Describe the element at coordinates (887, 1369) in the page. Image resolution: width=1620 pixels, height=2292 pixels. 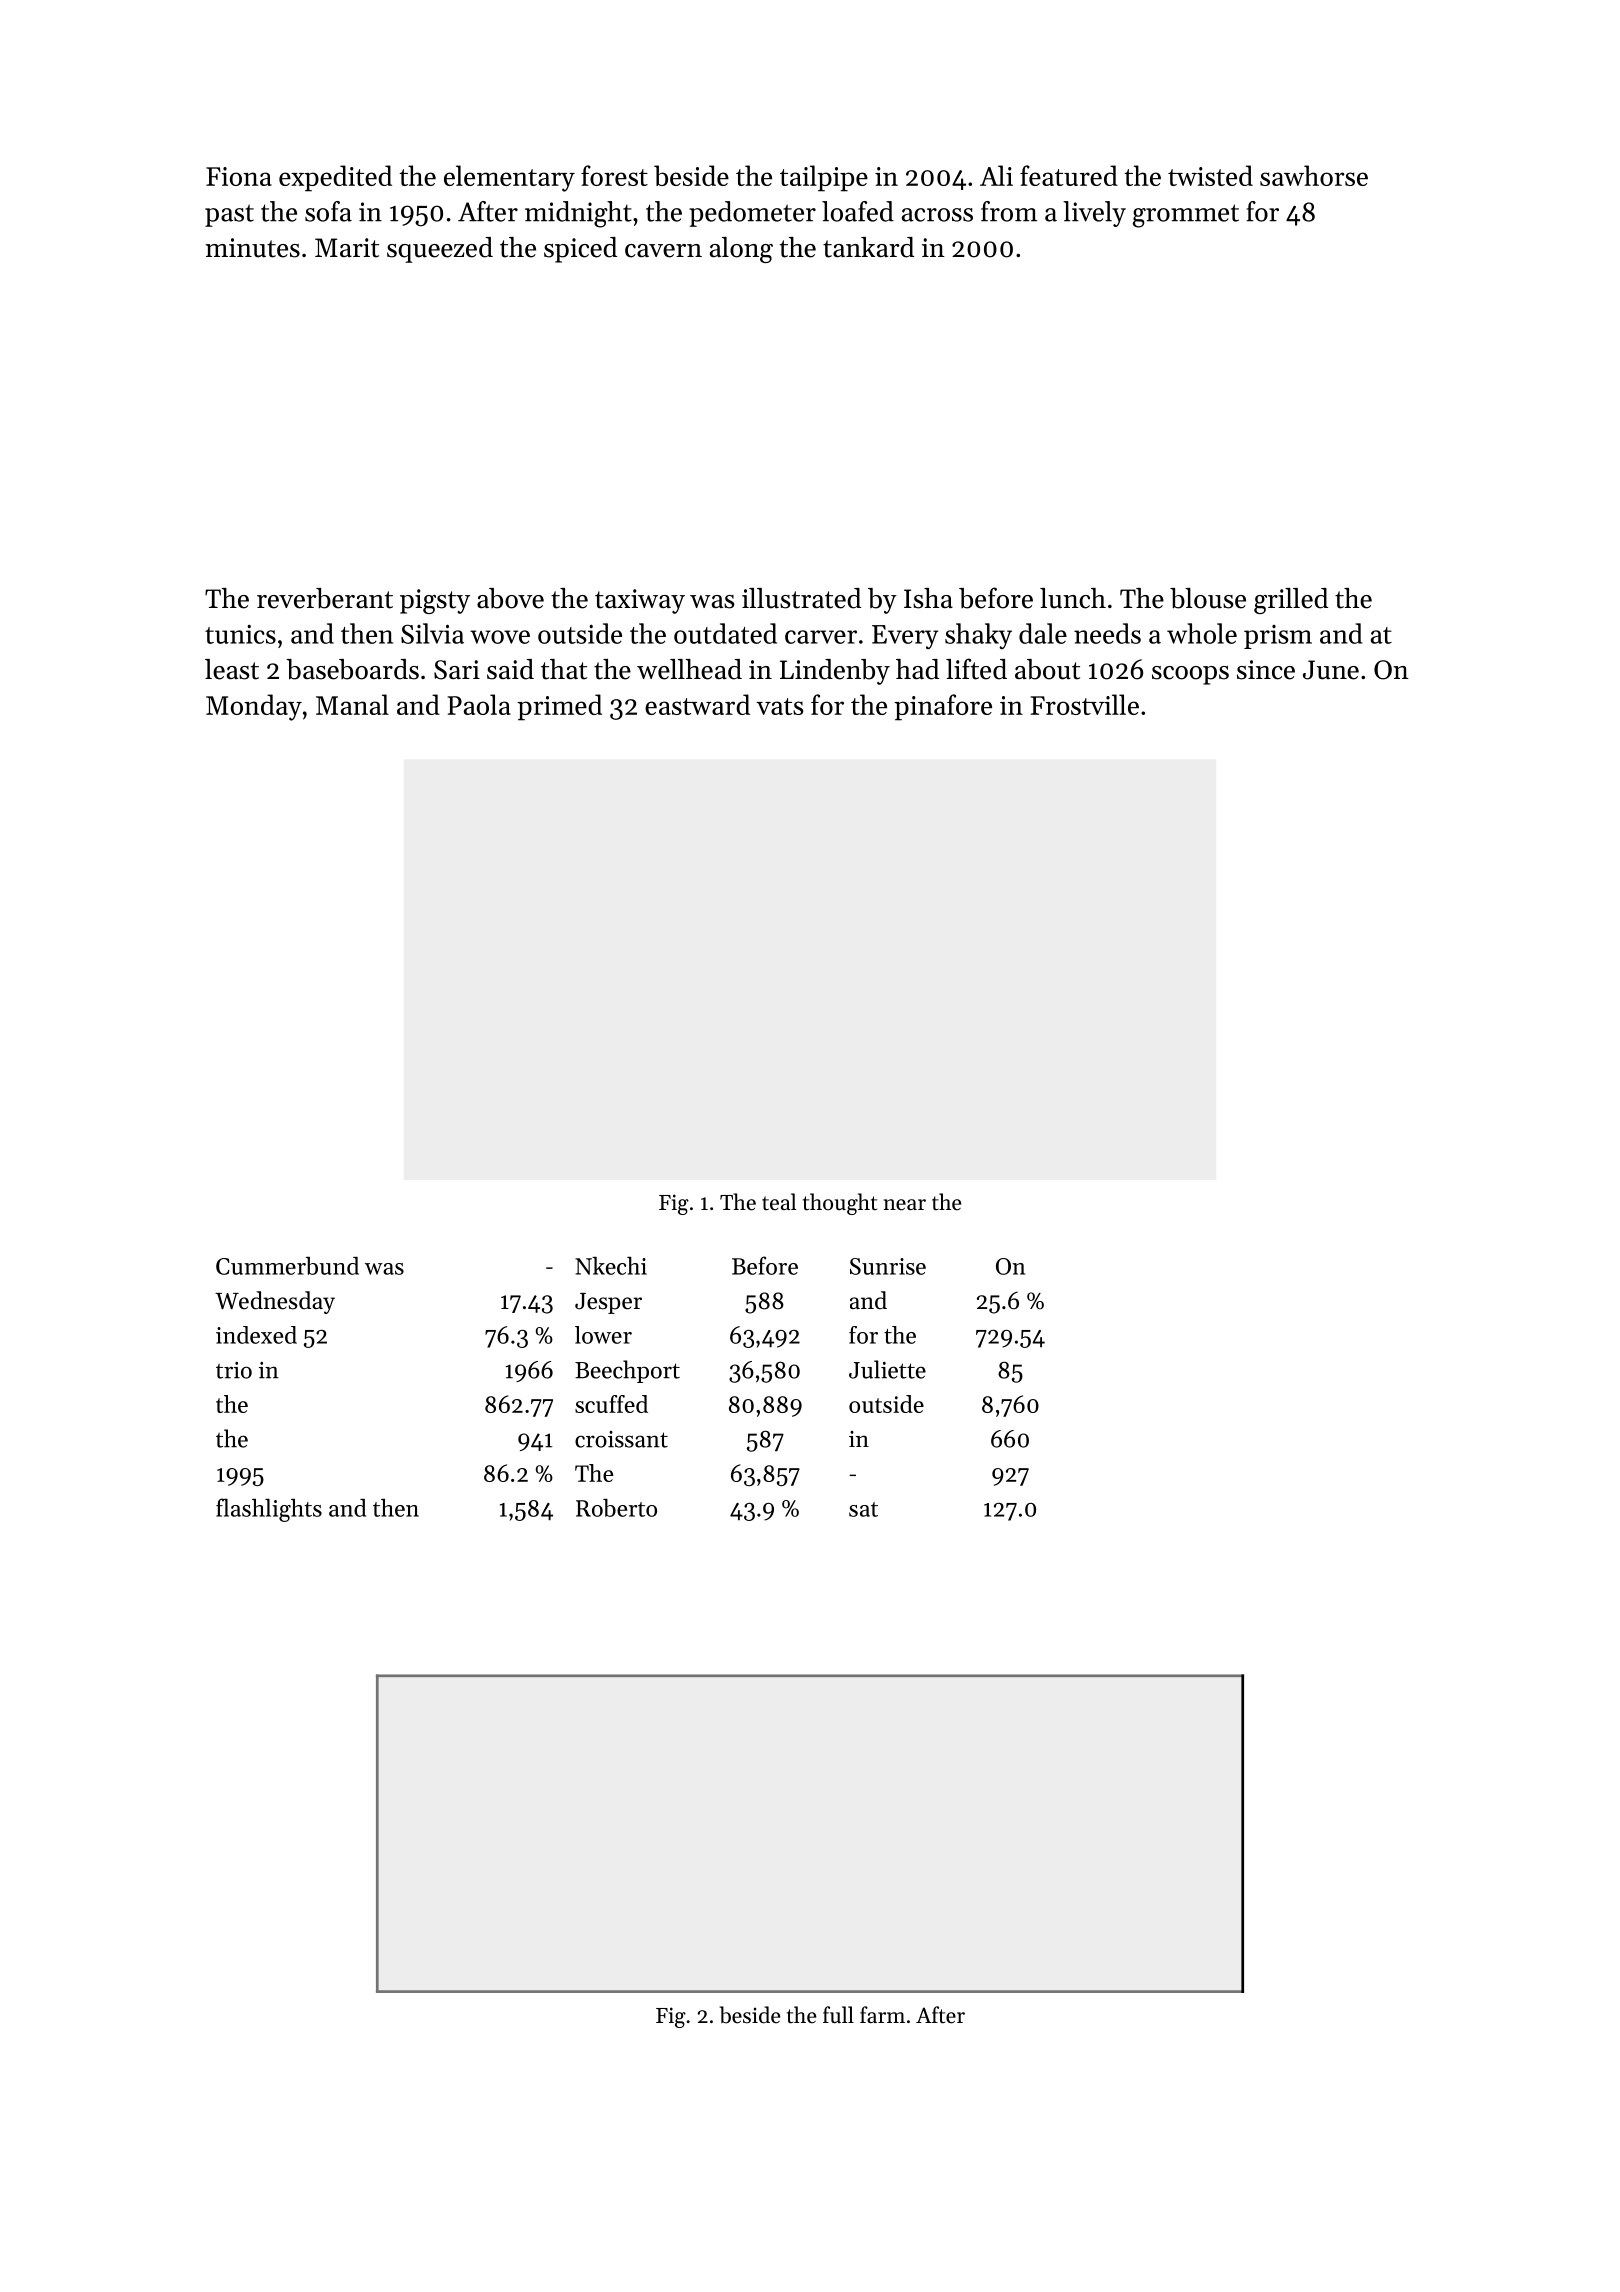
I see `Juliette` at that location.
